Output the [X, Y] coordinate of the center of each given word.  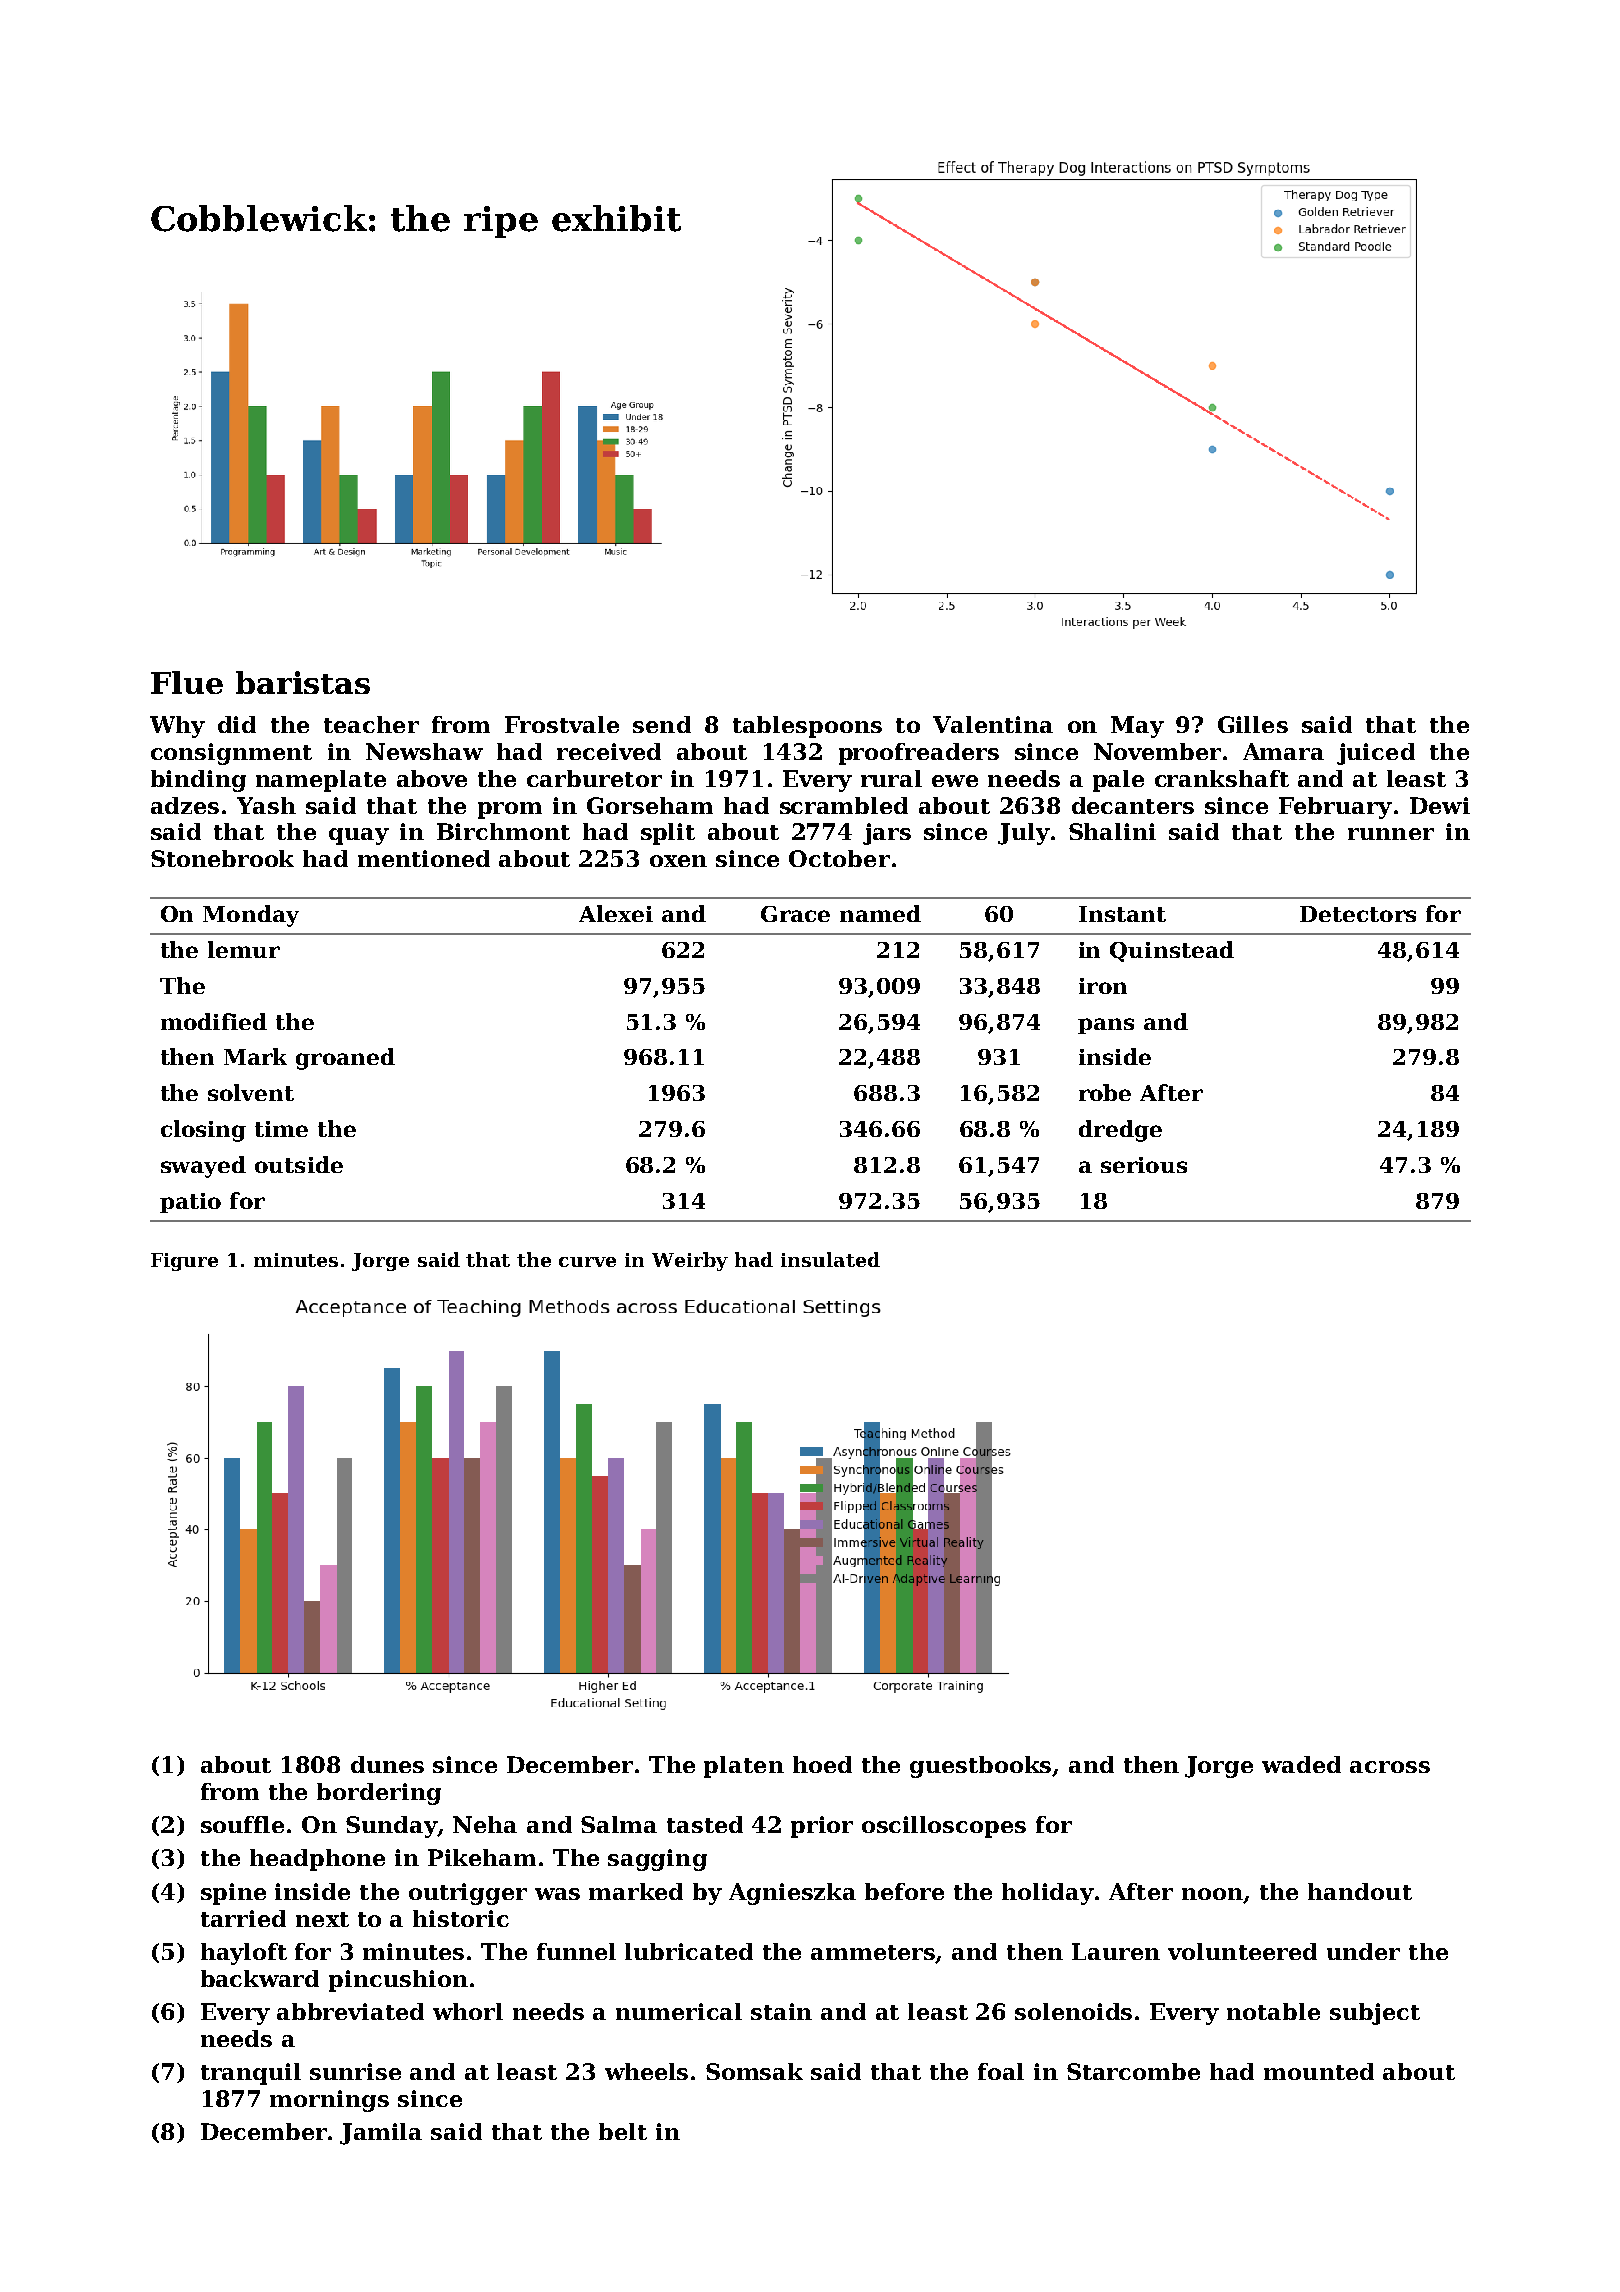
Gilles [1253, 724]
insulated [830, 1259]
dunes [387, 1764]
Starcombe [1133, 2071]
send [662, 724]
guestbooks [980, 1767]
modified [214, 1021]
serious [1144, 1165]
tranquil [251, 2074]
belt [623, 2131]
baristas [303, 682]
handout [1360, 1891]
